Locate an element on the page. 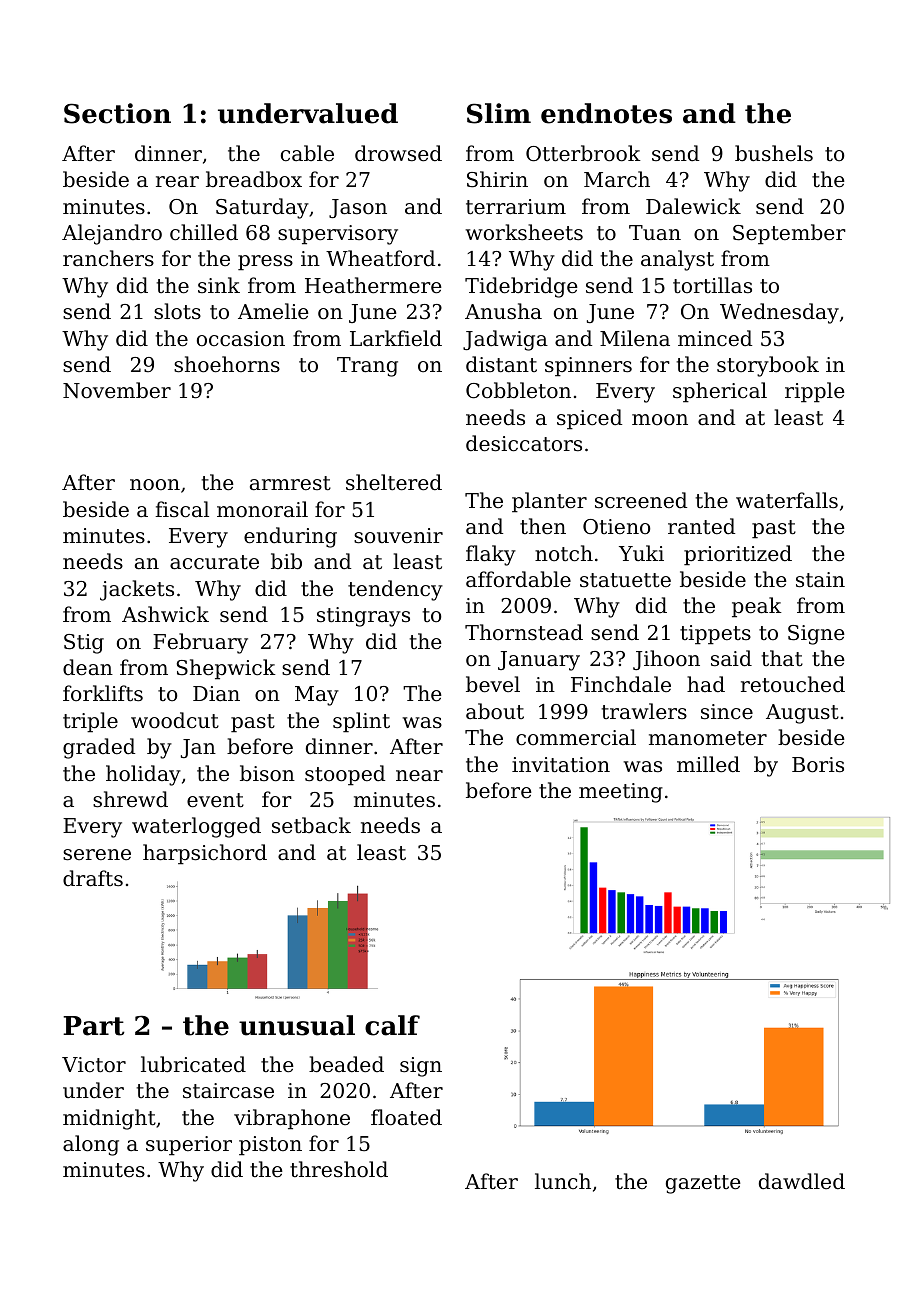 This image has height=1316, width=908. rear is located at coordinates (177, 181).
